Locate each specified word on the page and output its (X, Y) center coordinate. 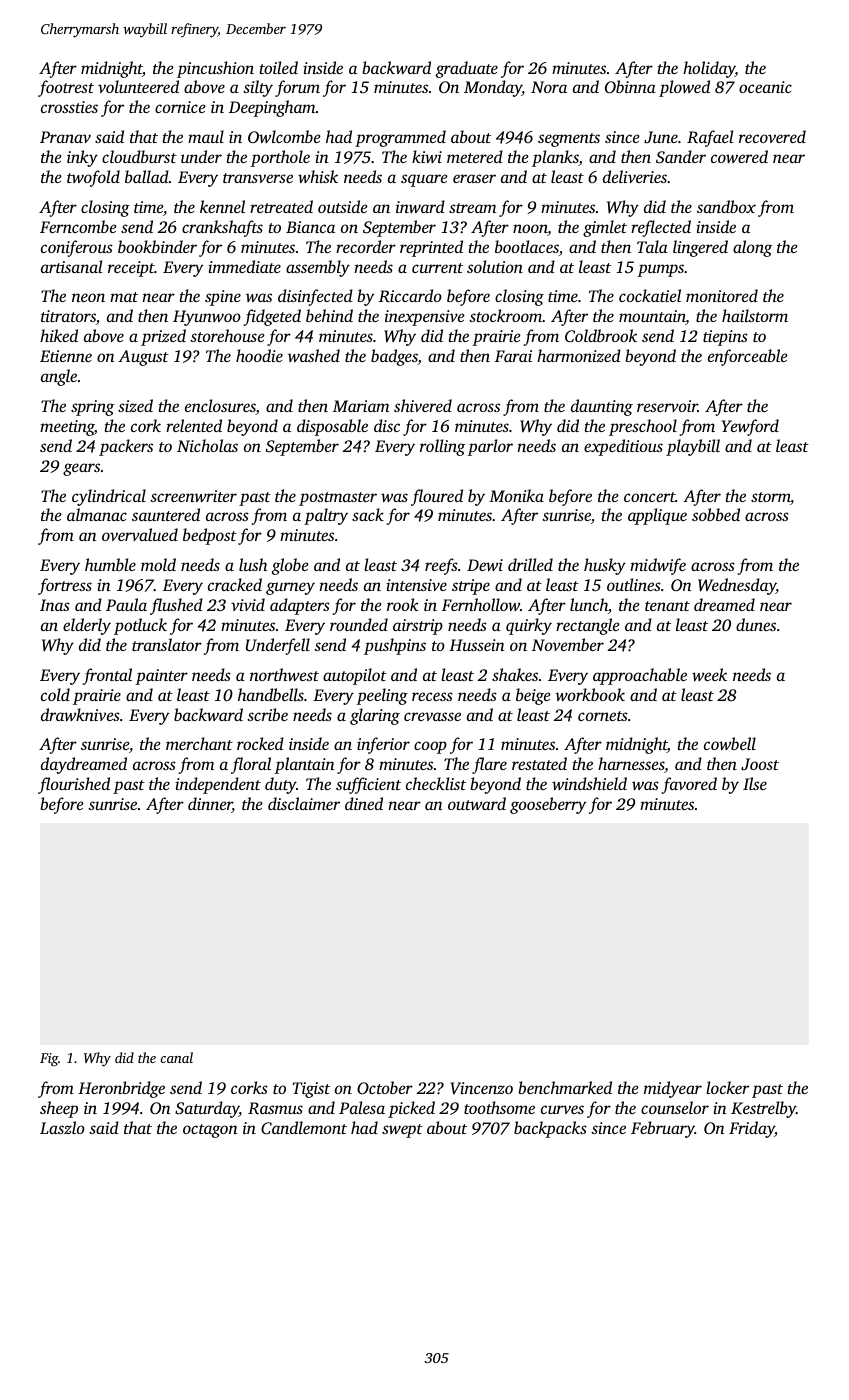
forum (297, 88)
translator (167, 644)
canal (176, 1057)
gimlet (605, 228)
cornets (603, 716)
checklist (436, 783)
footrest (66, 88)
